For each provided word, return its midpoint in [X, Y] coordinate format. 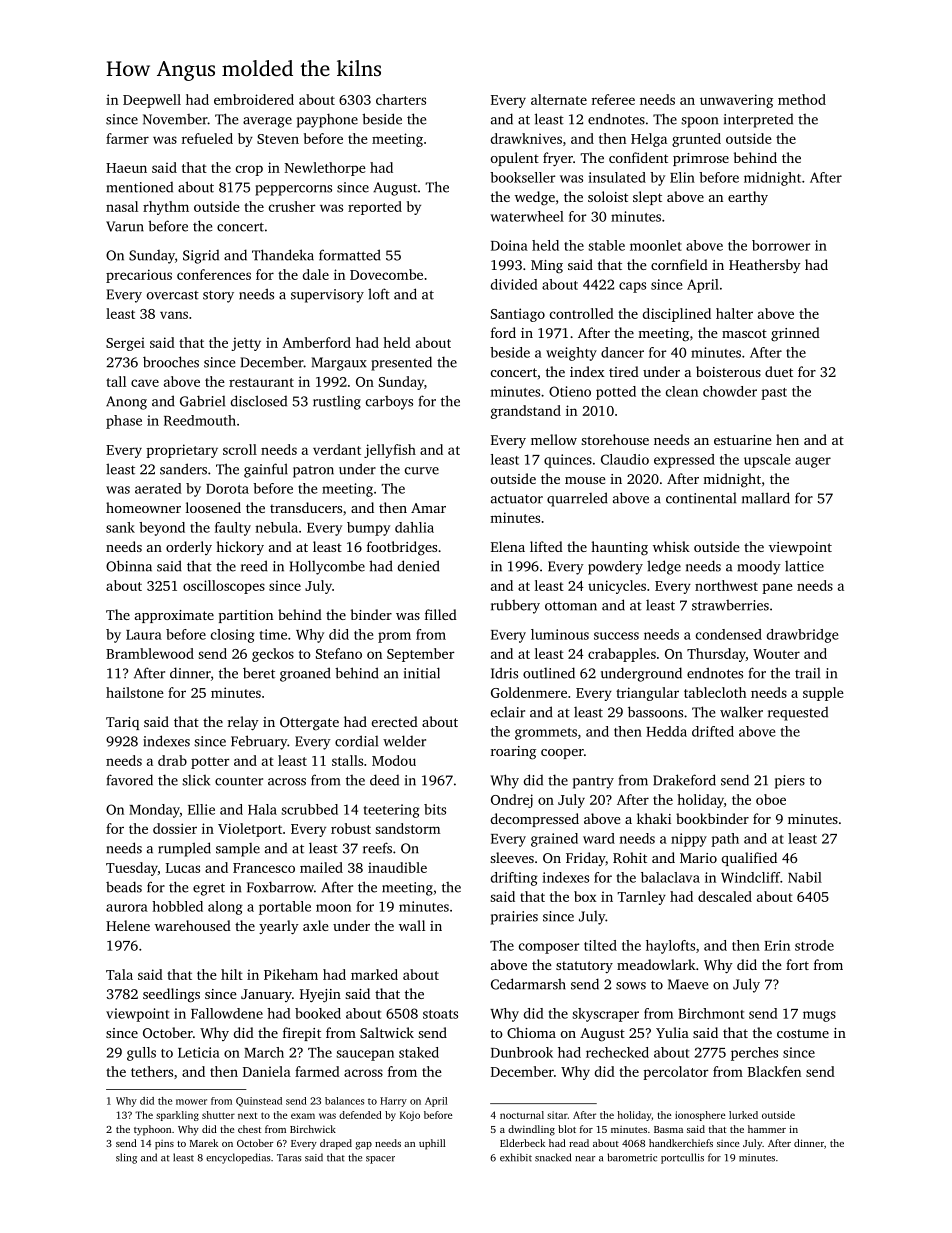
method [802, 99]
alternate [559, 99]
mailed [321, 867]
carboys [389, 403]
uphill [432, 1144]
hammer [767, 1129]
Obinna [129, 566]
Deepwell [152, 101]
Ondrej [512, 801]
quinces [568, 461]
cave [145, 383]
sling [126, 1158]
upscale [767, 461]
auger [813, 462]
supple [823, 694]
